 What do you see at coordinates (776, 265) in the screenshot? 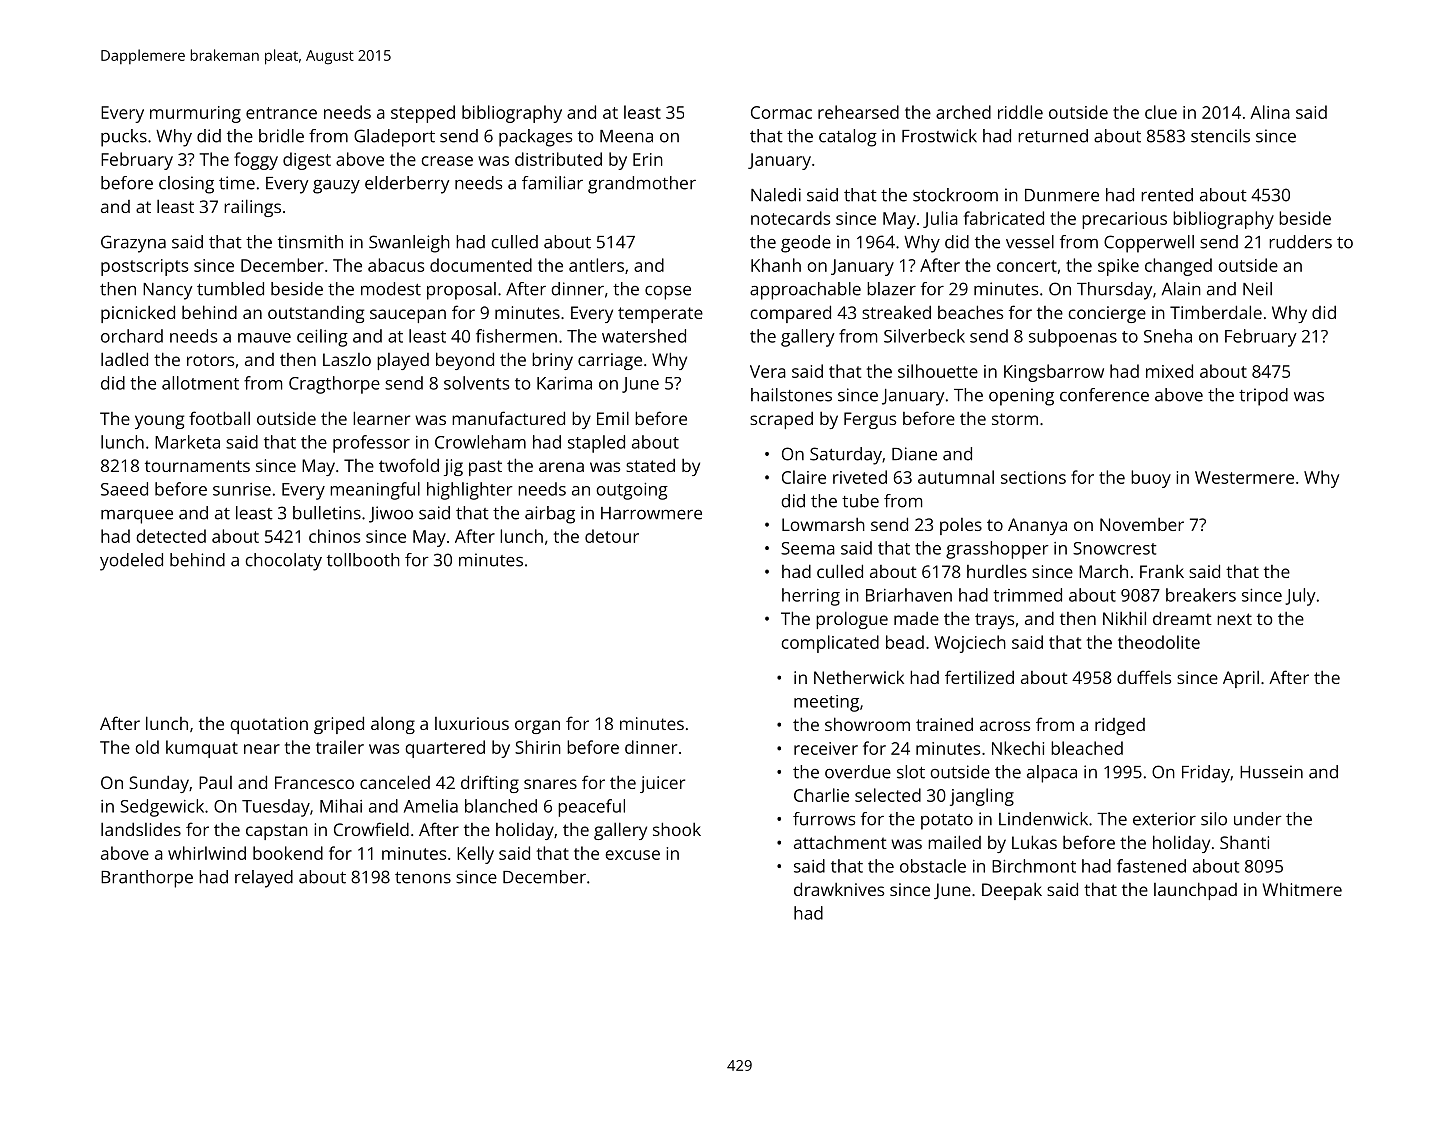
I see `Khanh` at bounding box center [776, 265].
